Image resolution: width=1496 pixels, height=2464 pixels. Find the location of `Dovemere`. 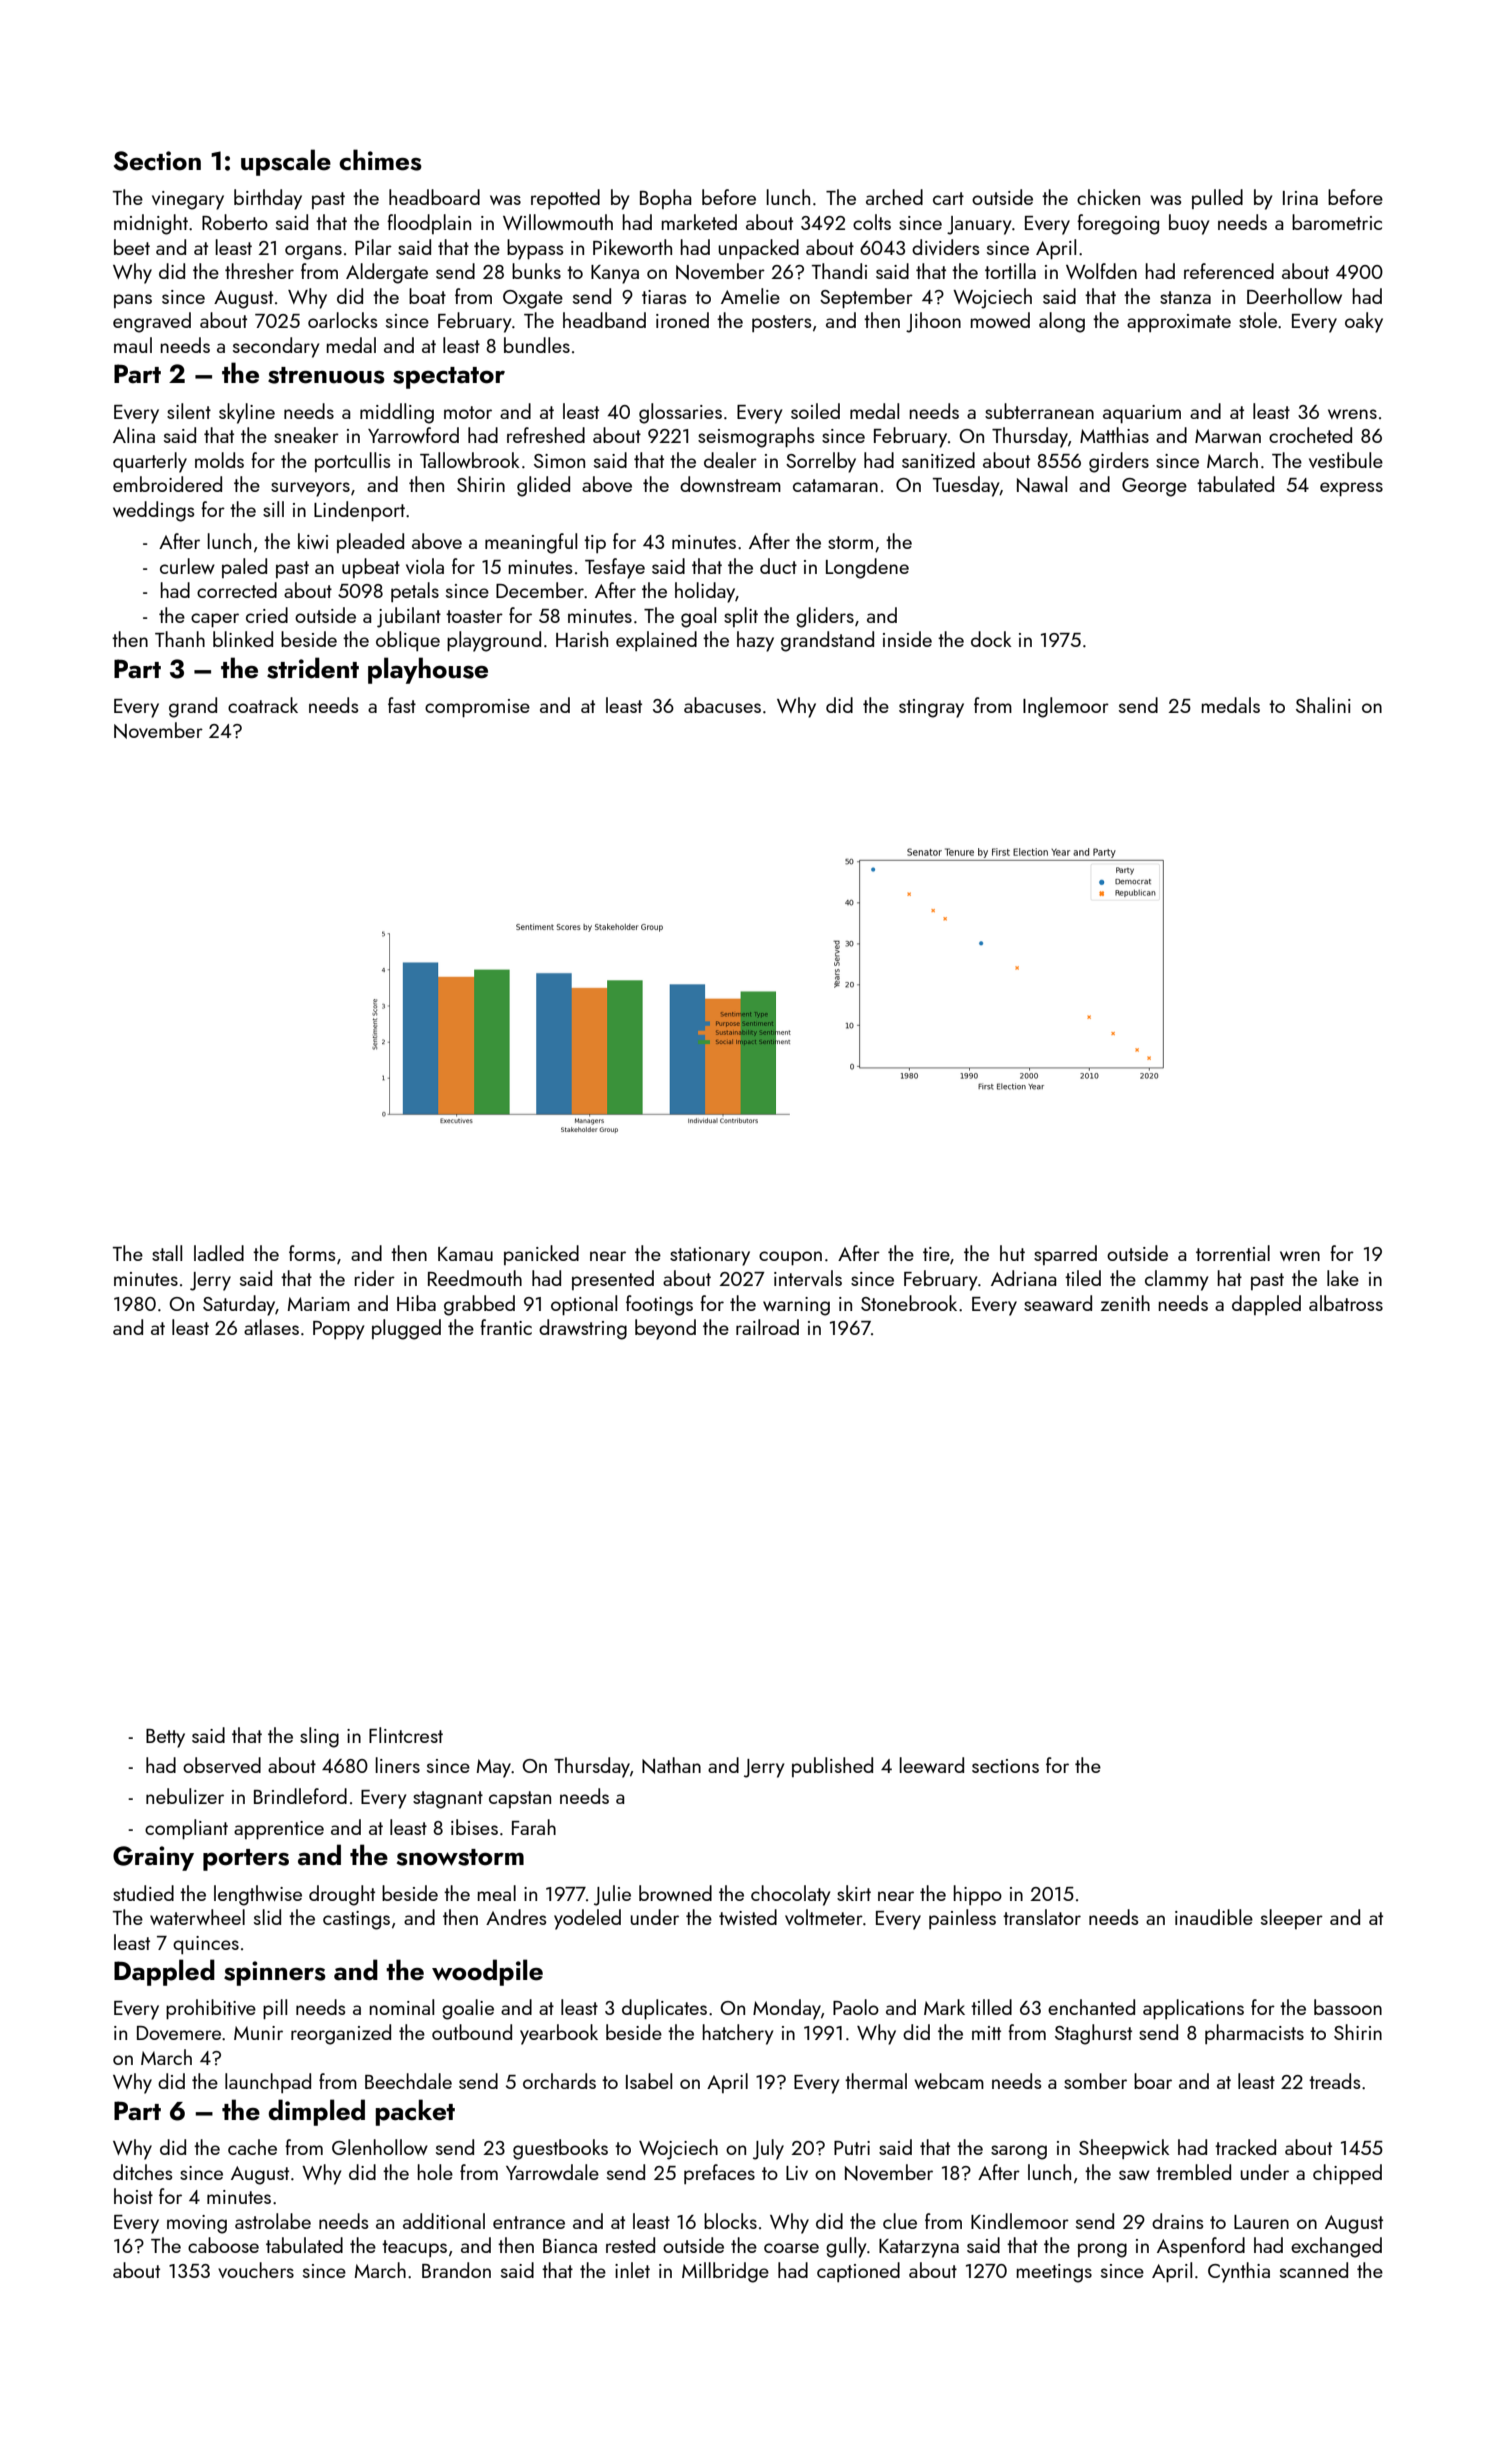

Dovemere is located at coordinates (179, 2033).
